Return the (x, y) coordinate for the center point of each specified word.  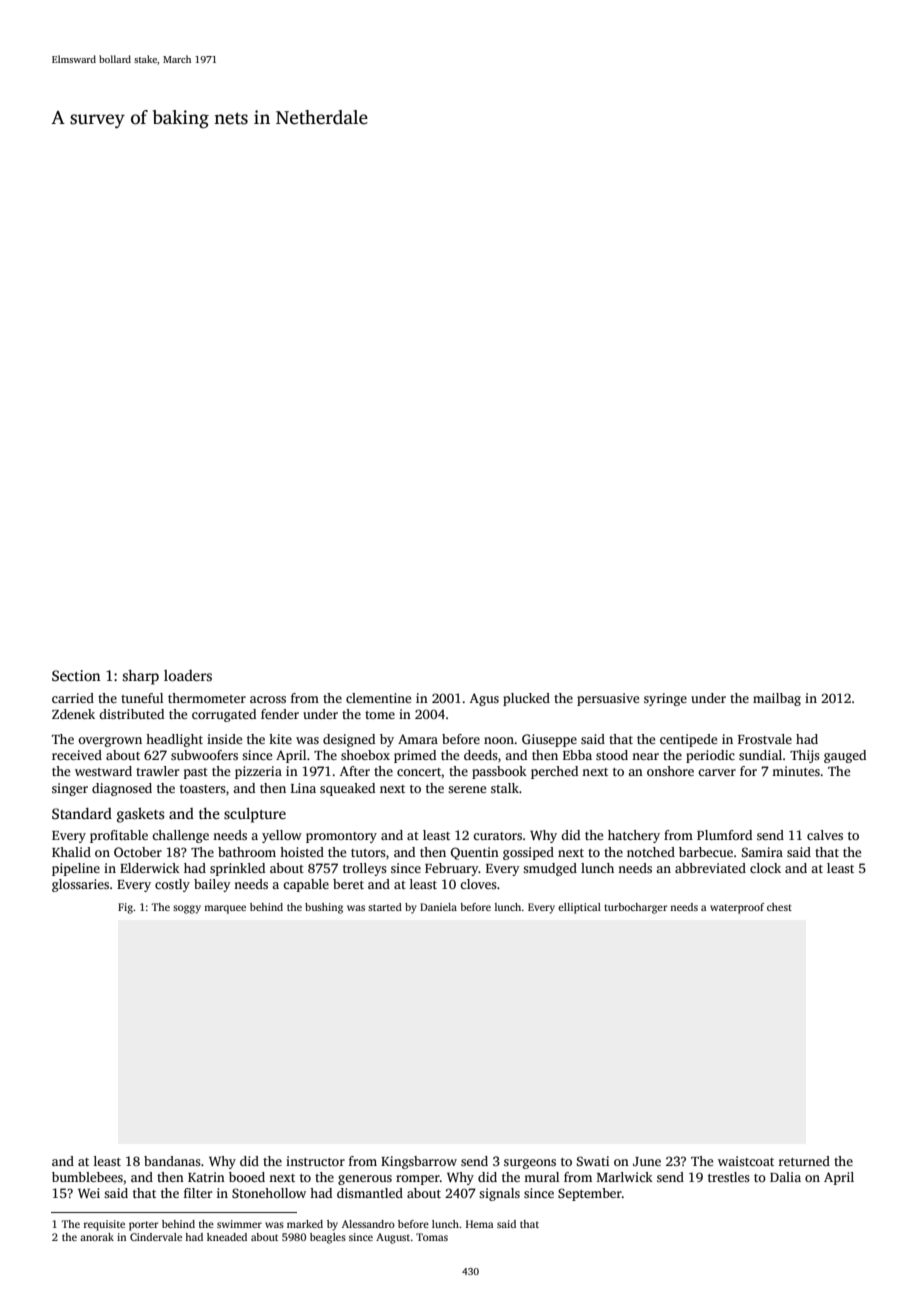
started (385, 907)
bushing (324, 908)
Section (76, 675)
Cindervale (156, 1237)
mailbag (777, 699)
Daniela (438, 907)
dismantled (370, 1193)
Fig (125, 908)
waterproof (737, 908)
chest (779, 907)
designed (349, 740)
